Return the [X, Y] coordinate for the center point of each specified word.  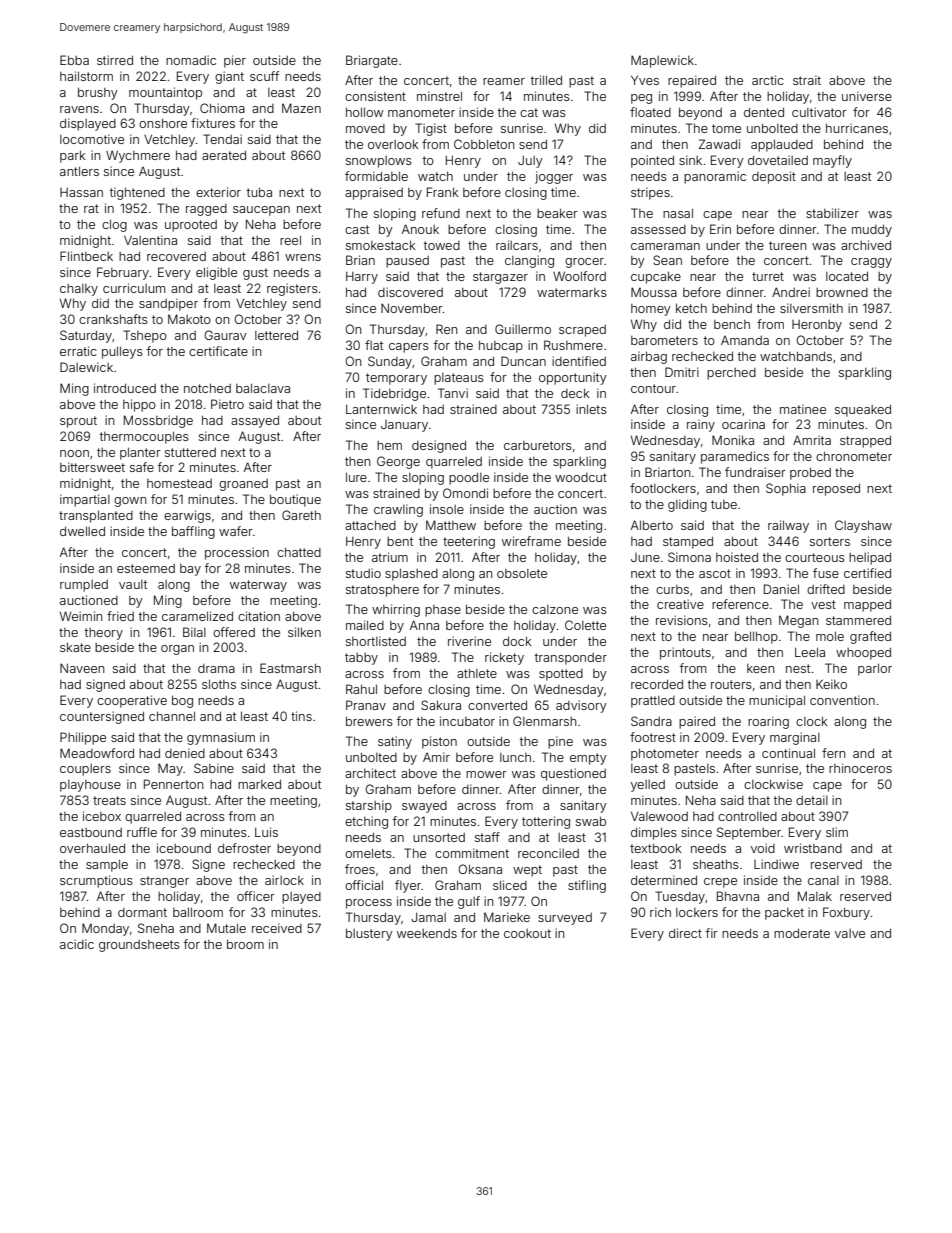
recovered [176, 256]
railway [788, 526]
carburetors [538, 445]
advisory [581, 706]
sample [107, 865]
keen [761, 668]
